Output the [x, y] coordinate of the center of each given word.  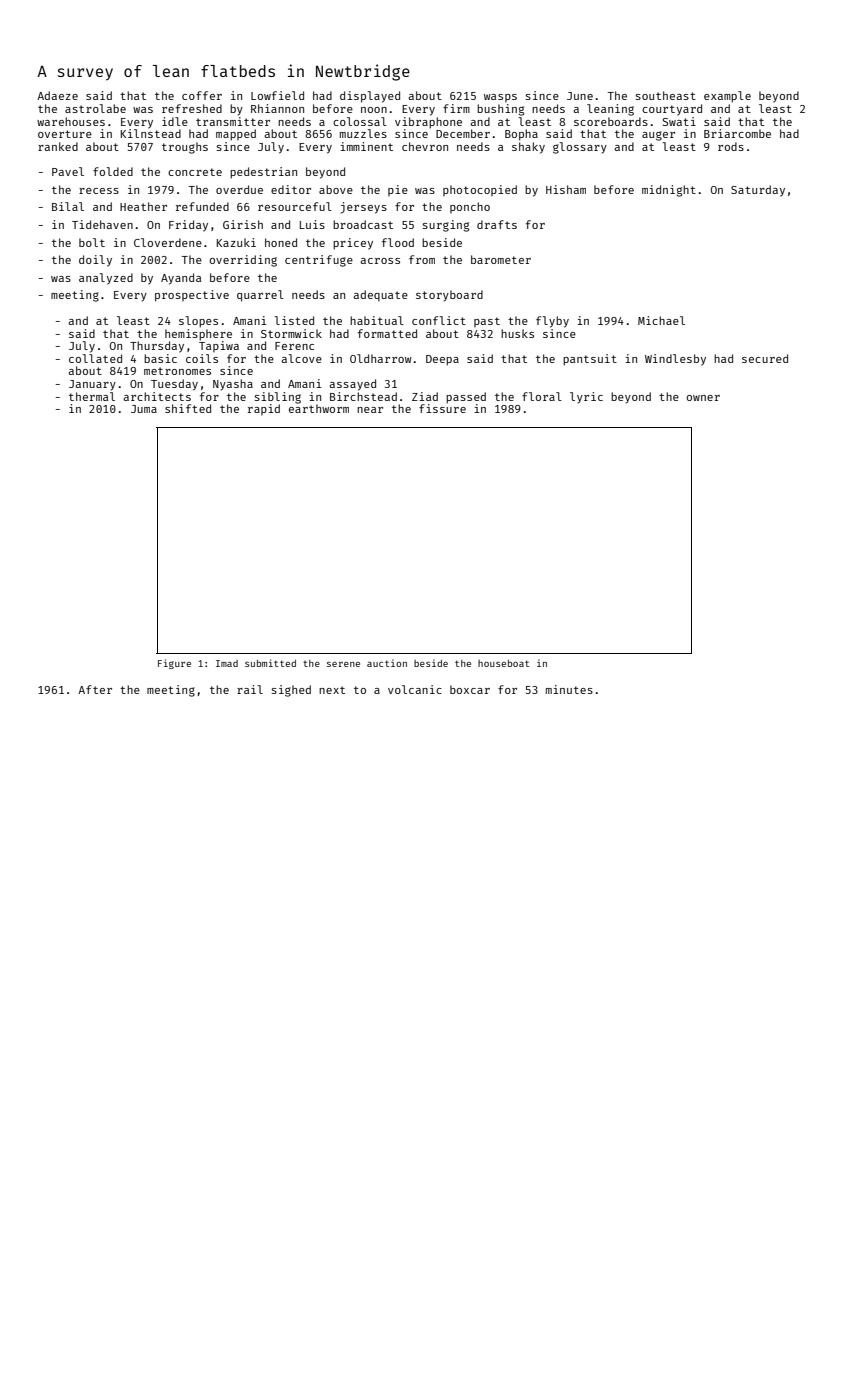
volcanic [415, 689]
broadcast [363, 224]
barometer [501, 259]
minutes [569, 689]
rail [250, 689]
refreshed [192, 108]
